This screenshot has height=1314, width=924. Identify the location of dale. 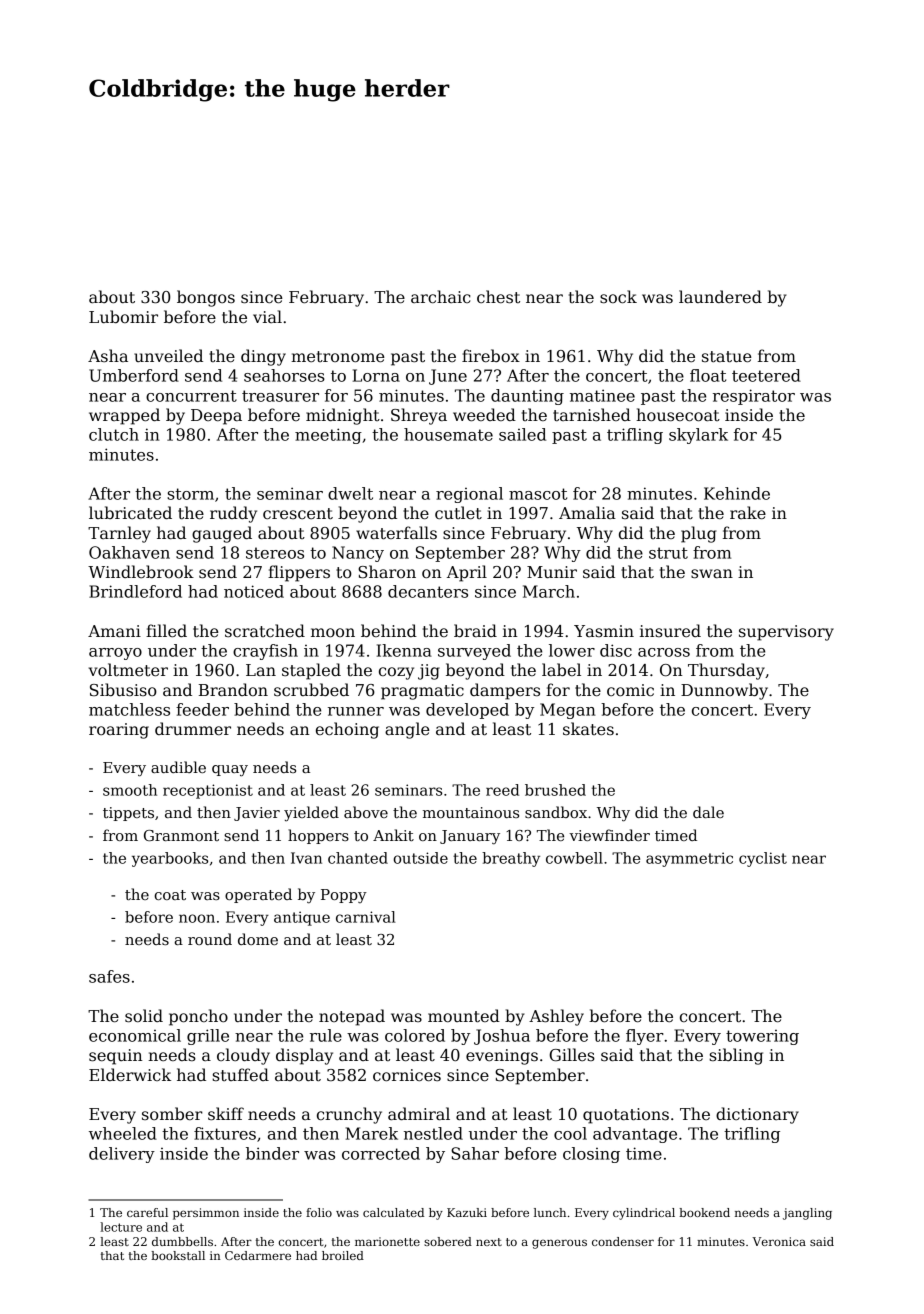
(708, 812).
